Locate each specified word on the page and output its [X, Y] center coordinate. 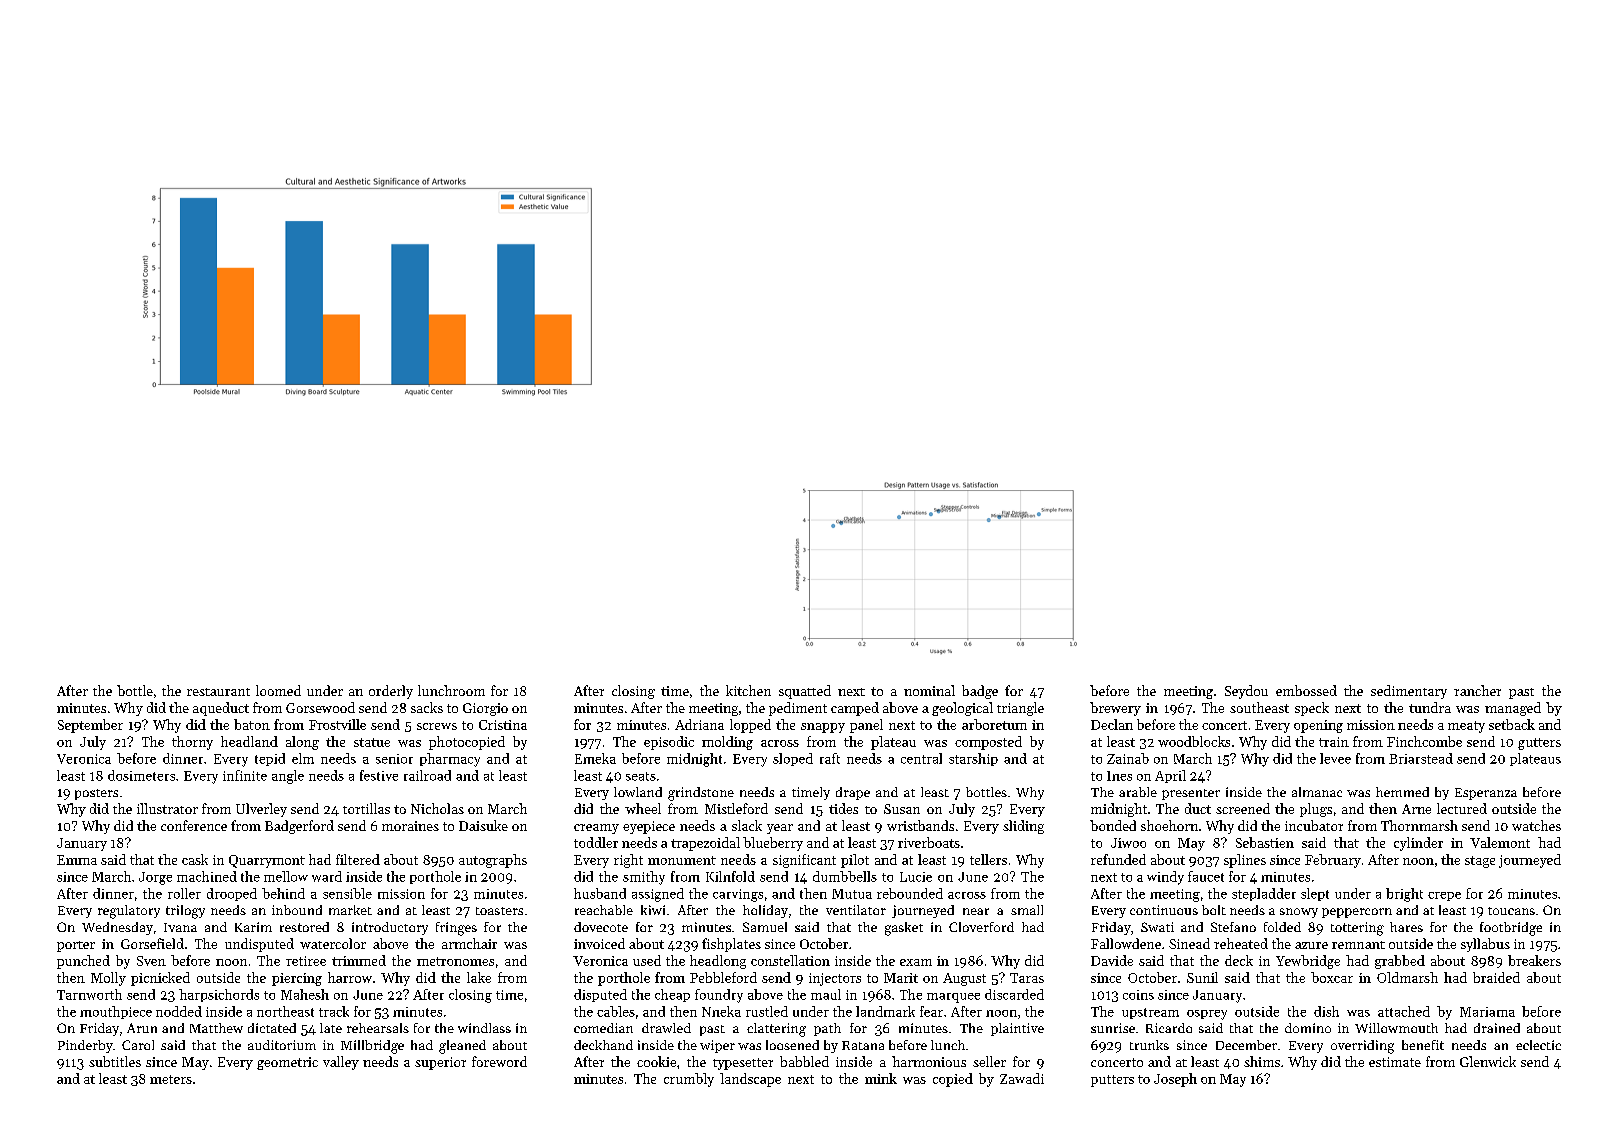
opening [1318, 726]
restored [304, 927]
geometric [287, 1063]
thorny [192, 743]
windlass [484, 1028]
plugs [1316, 810]
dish [1326, 1011]
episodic [669, 743]
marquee [953, 998]
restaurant [218, 692]
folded [1282, 927]
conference [194, 825]
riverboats [929, 842]
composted [988, 743]
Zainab [1128, 758]
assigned [658, 895]
